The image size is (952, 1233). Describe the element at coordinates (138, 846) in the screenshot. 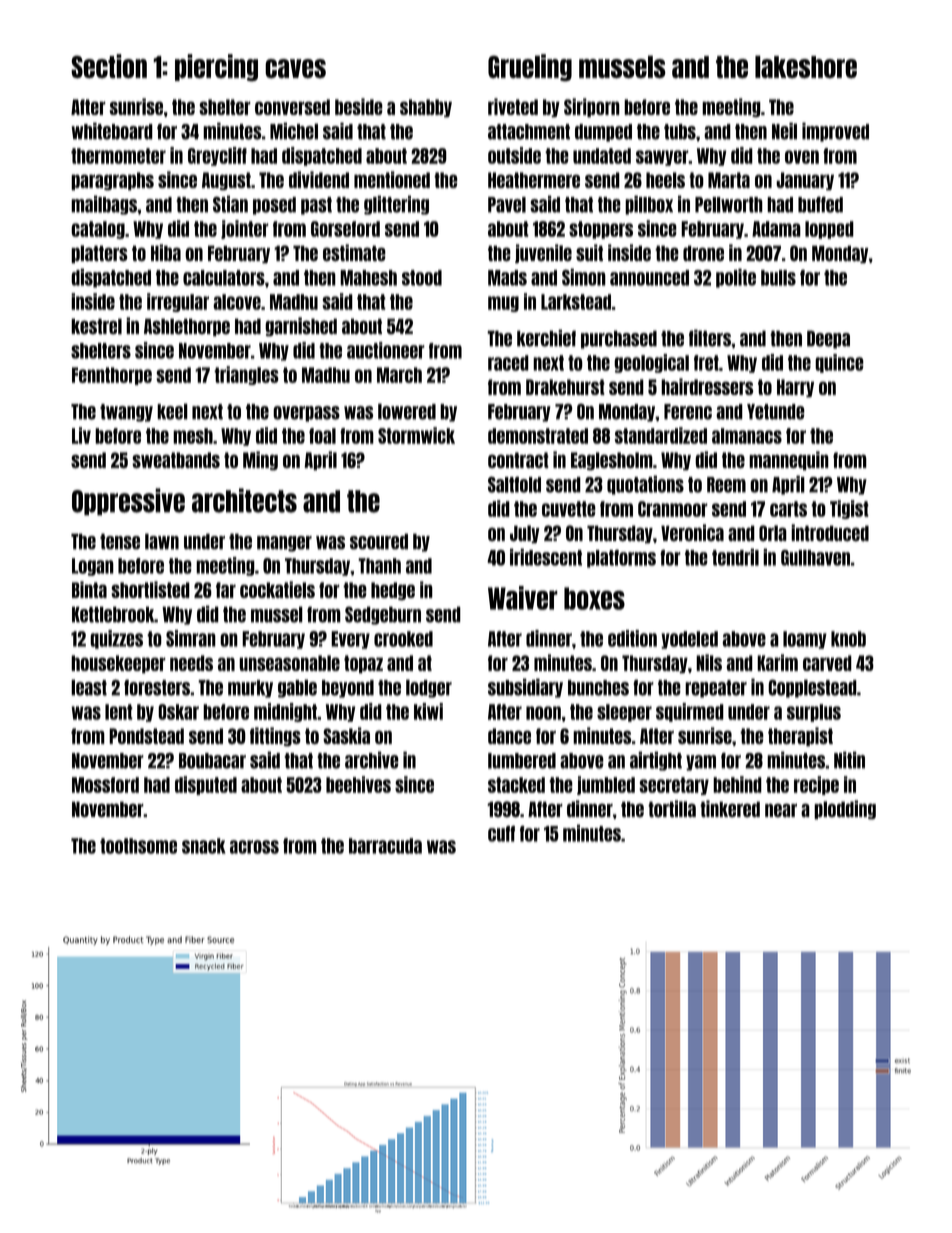

I see `toothsome` at that location.
